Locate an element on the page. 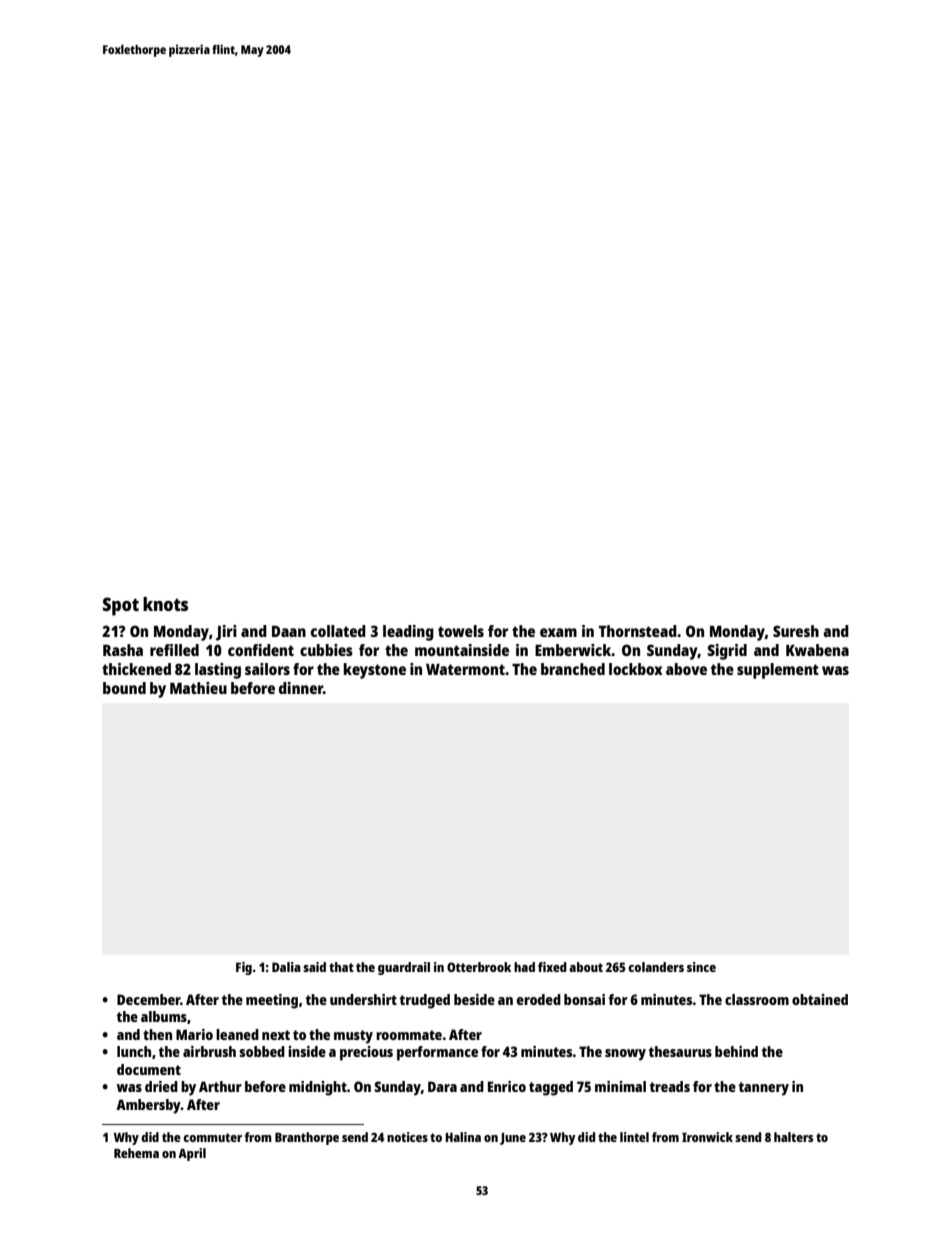 This image has height=1233, width=952. Rehema is located at coordinates (136, 1153).
